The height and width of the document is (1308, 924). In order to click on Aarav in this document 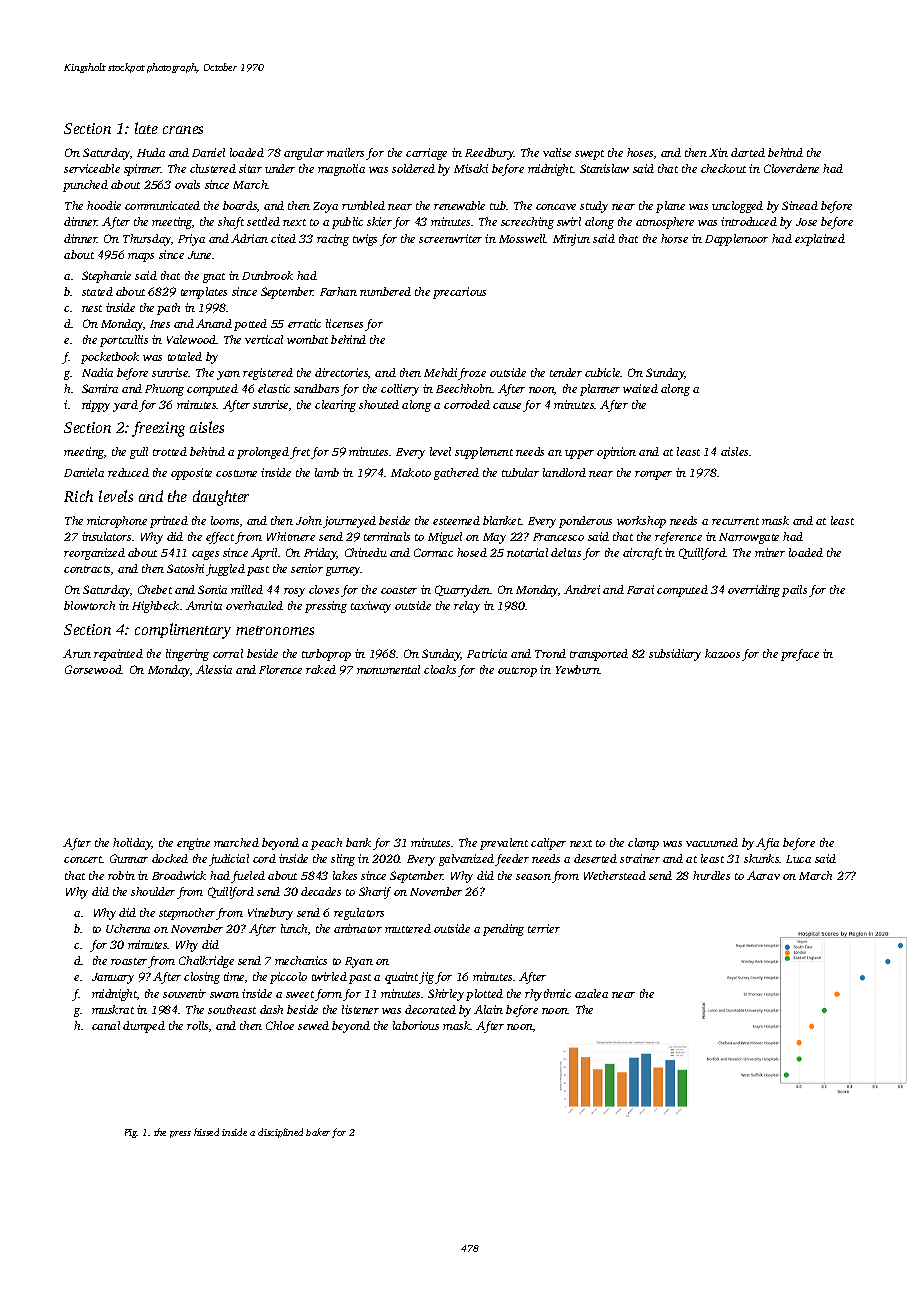, I will do `click(763, 875)`.
